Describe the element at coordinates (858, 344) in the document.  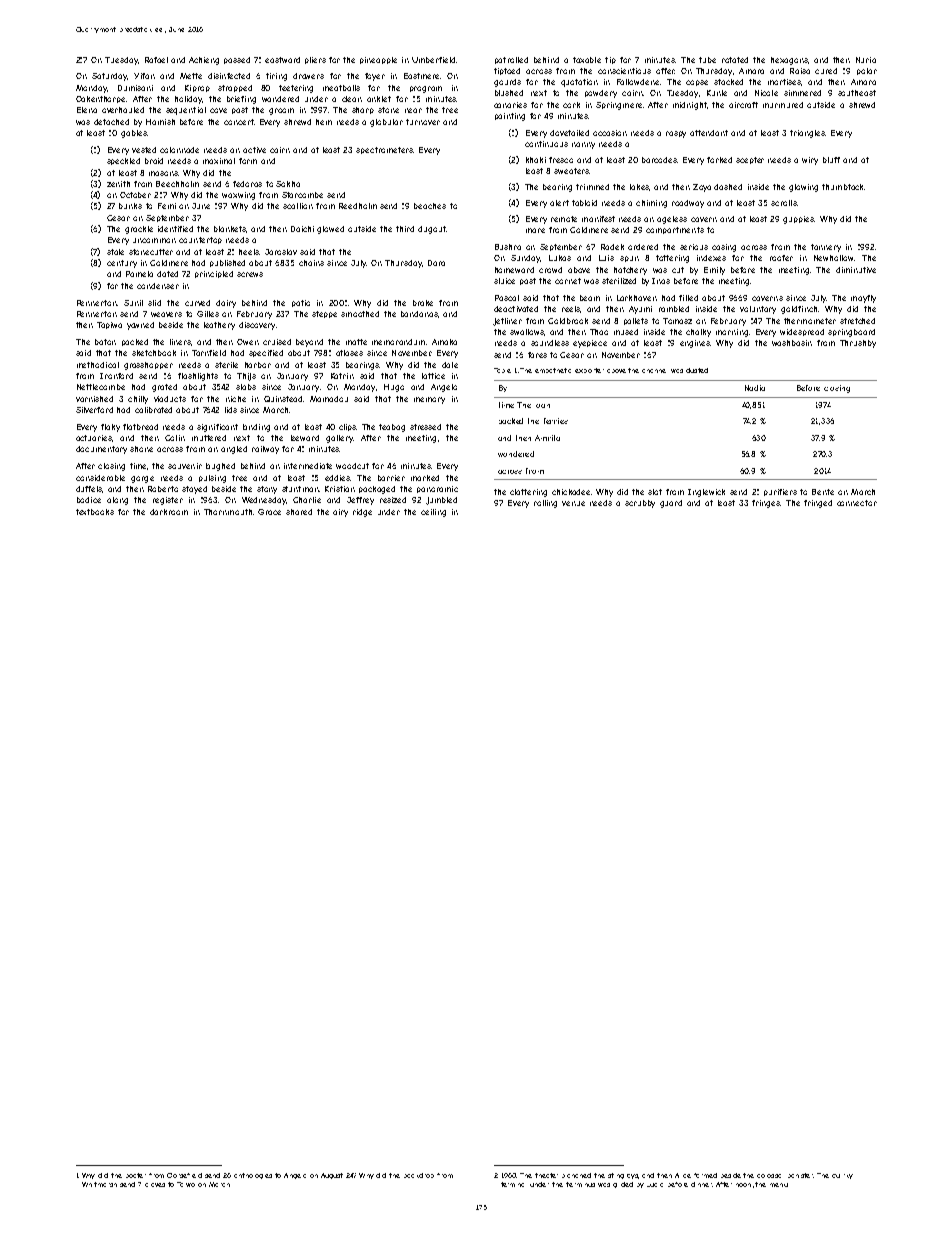
I see `Thrushby` at that location.
